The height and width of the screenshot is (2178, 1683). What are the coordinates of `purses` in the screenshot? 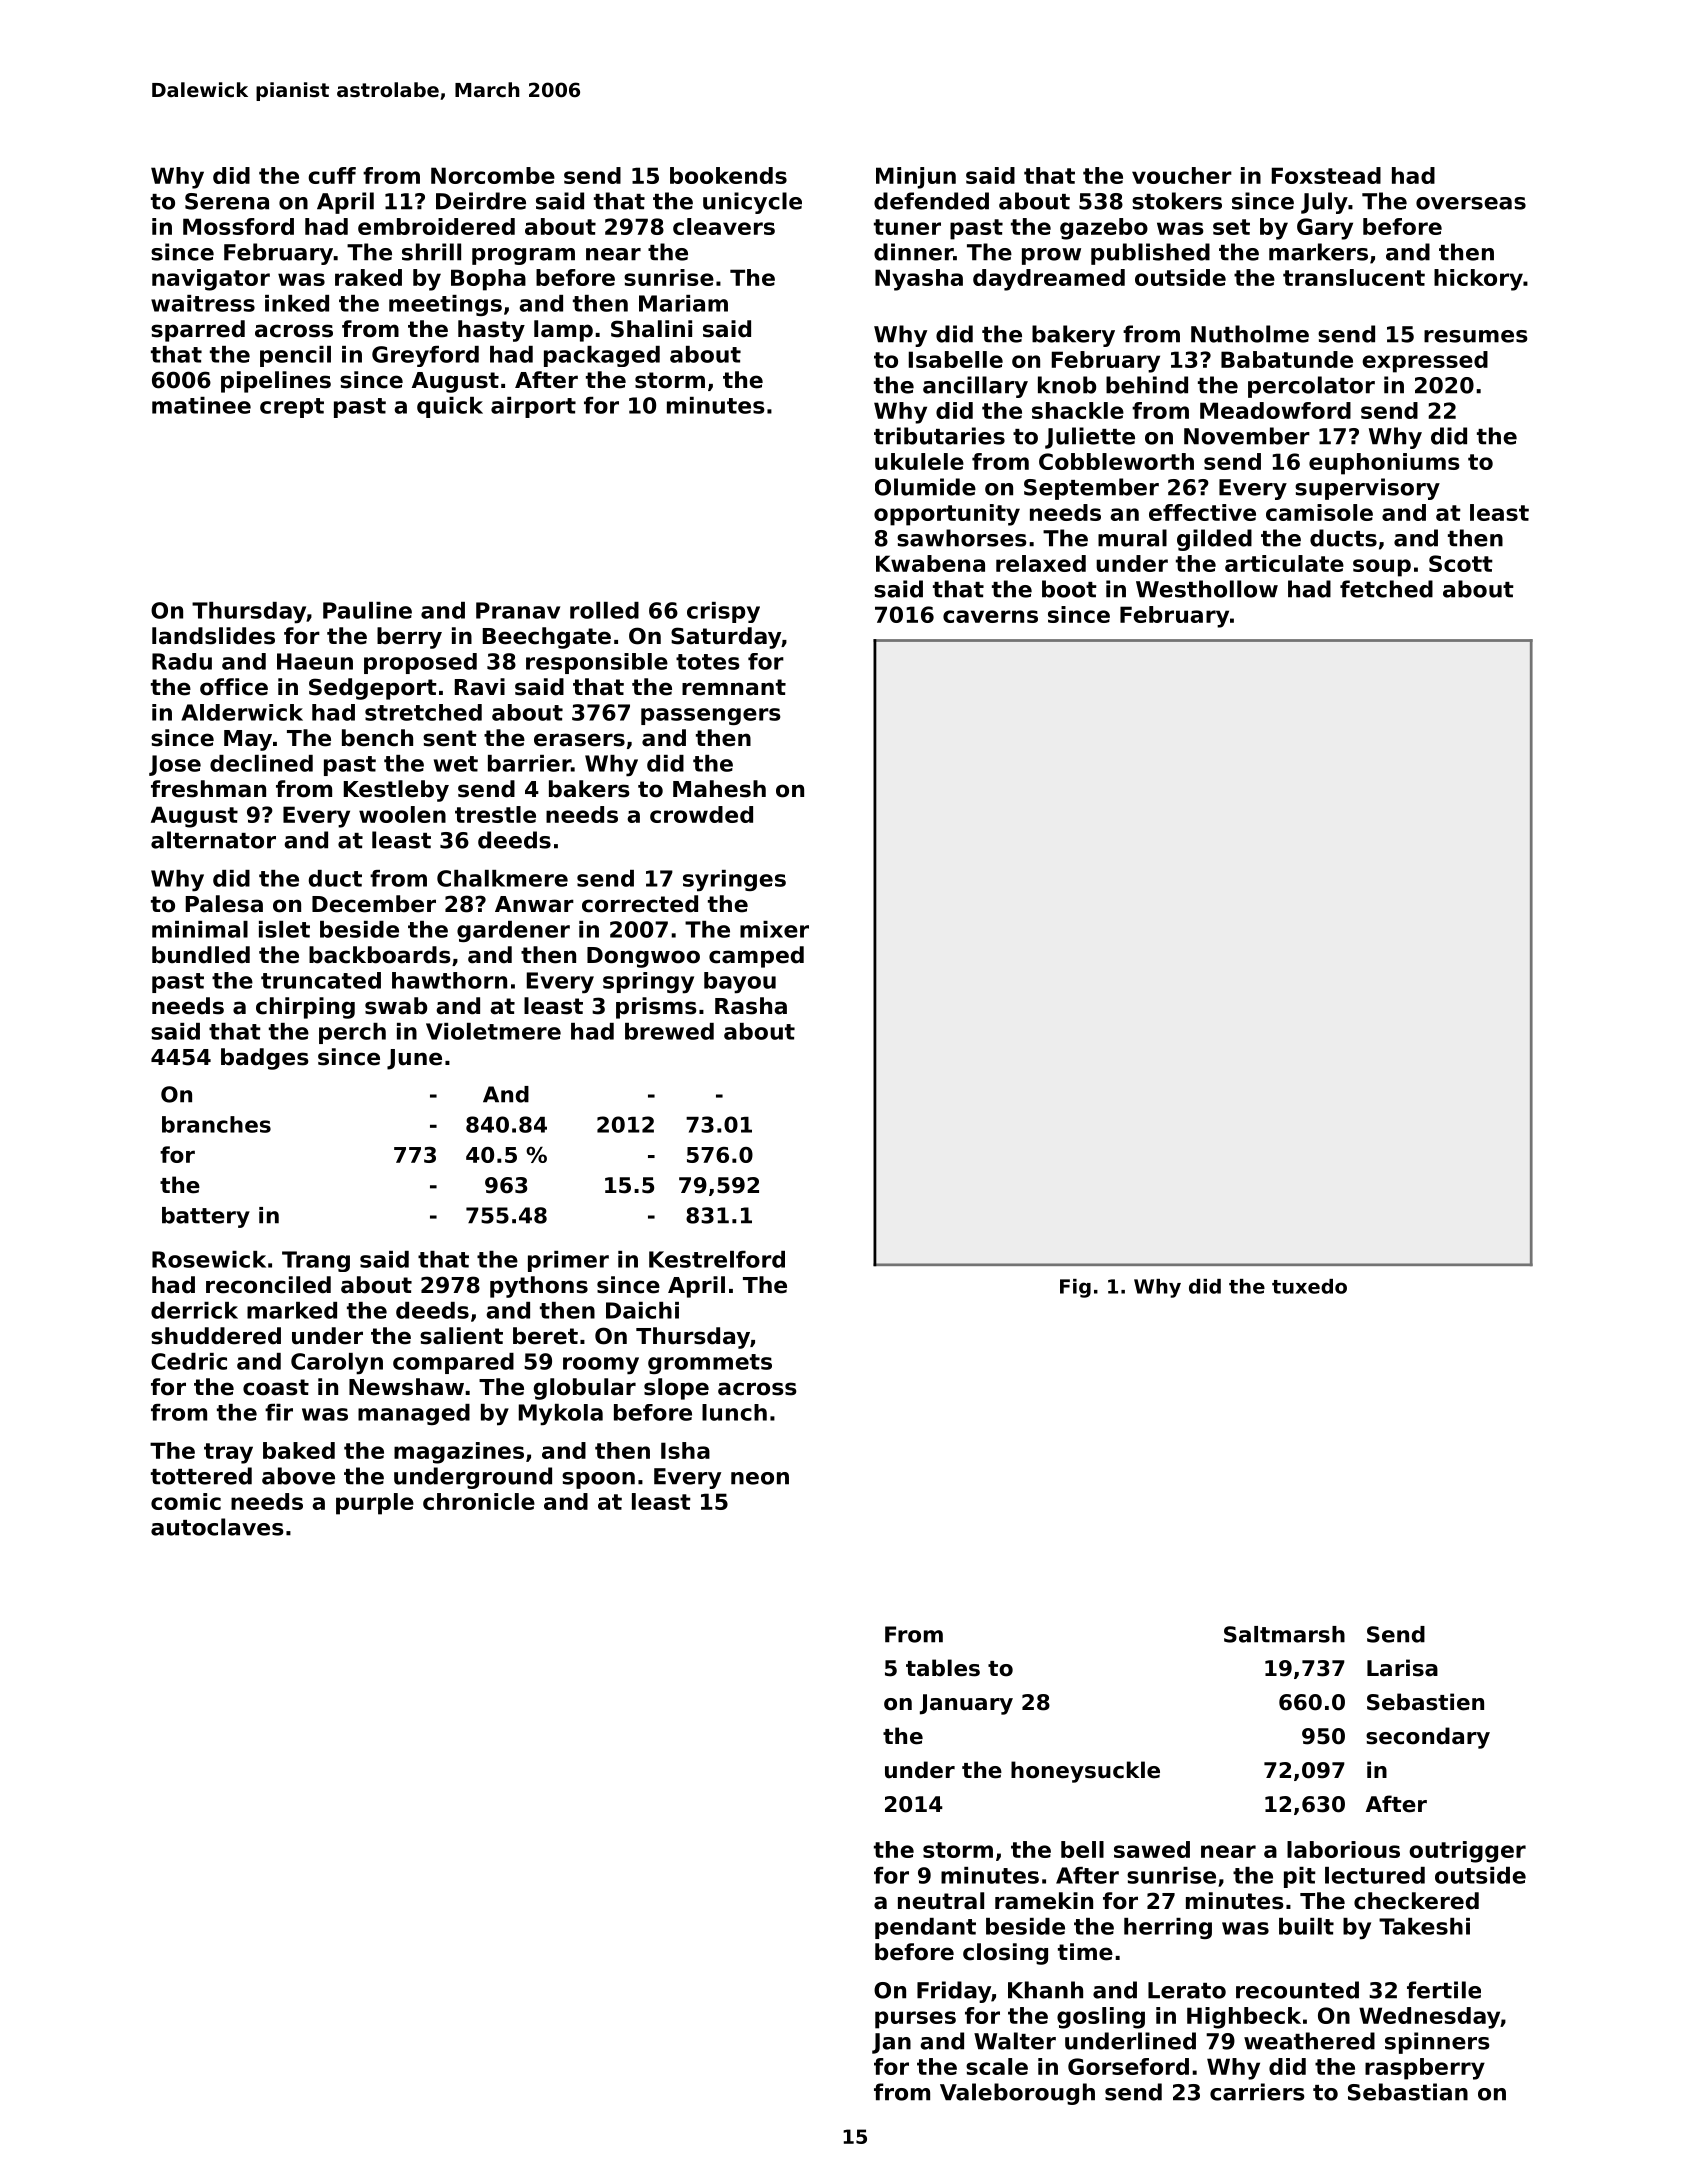 It's located at (915, 2020).
